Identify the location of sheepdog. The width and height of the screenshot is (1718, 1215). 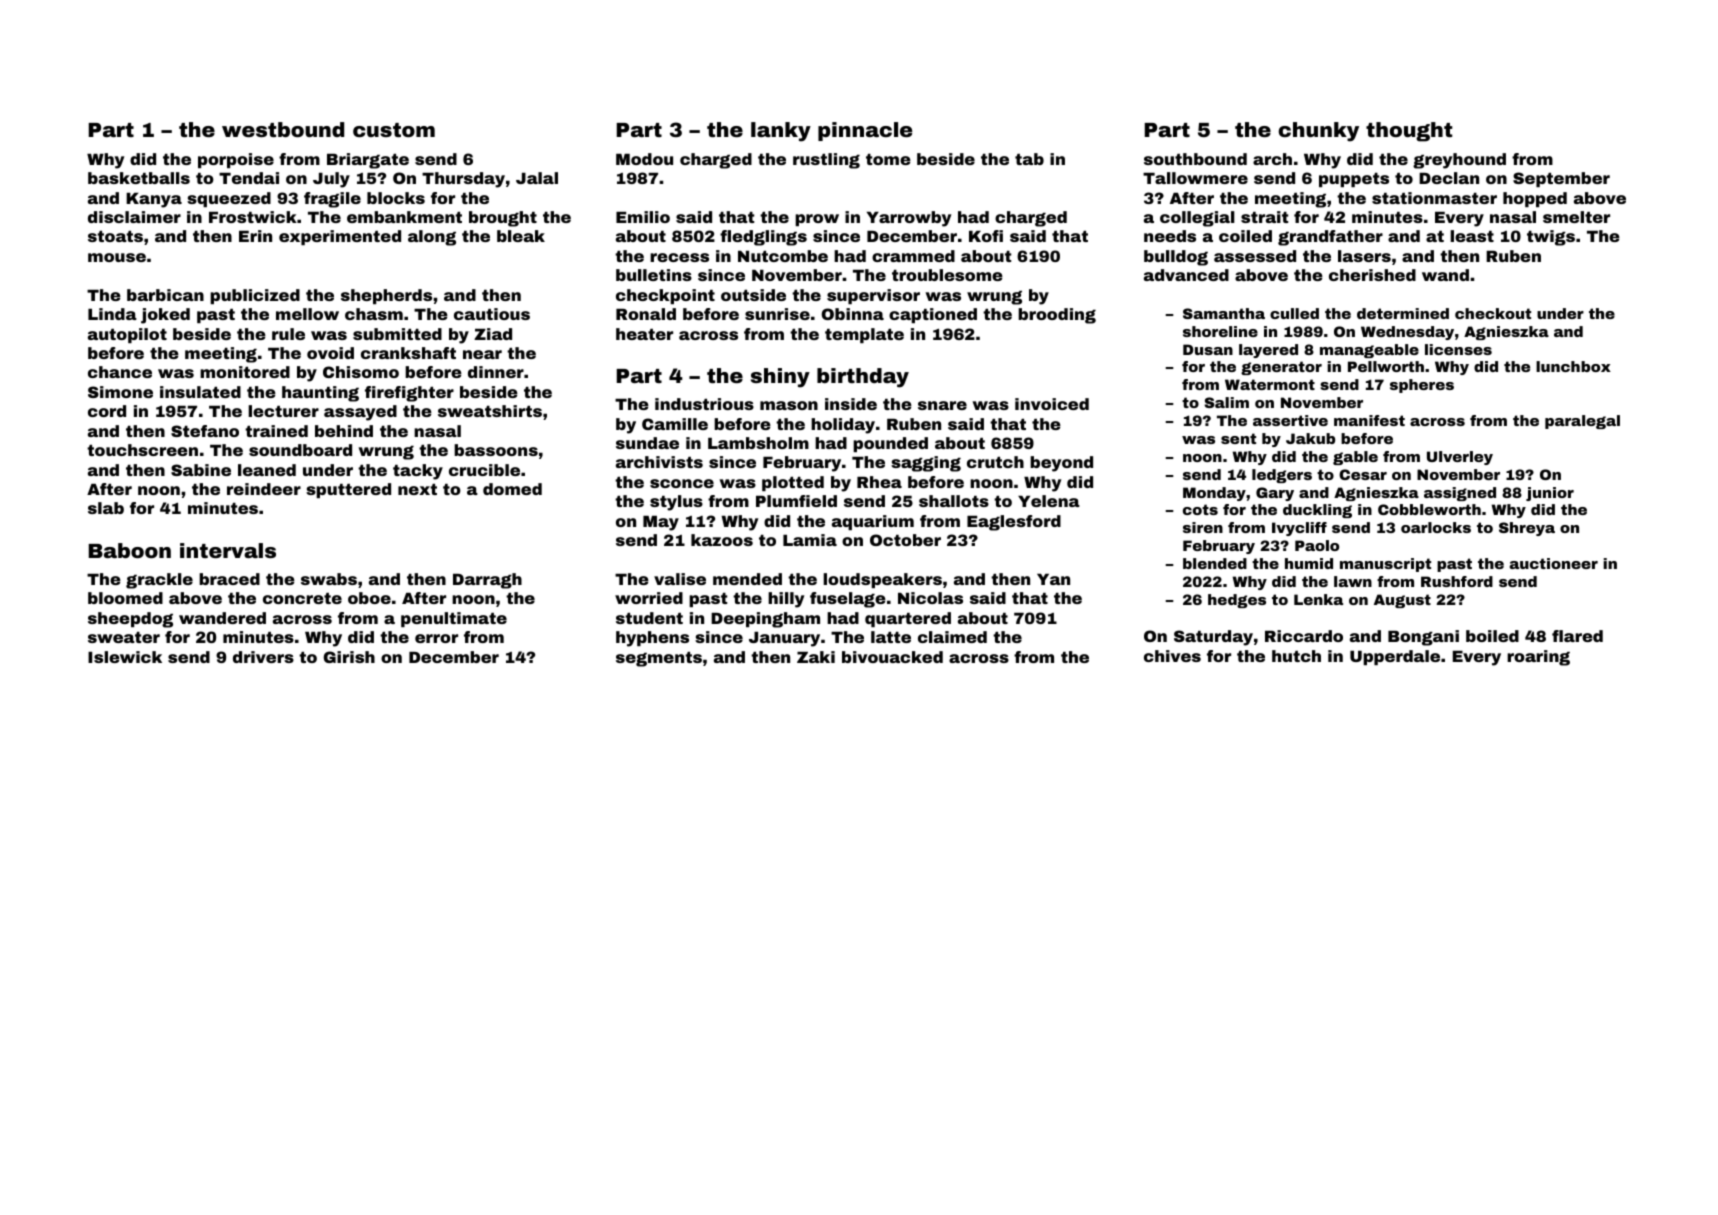
(130, 620).
